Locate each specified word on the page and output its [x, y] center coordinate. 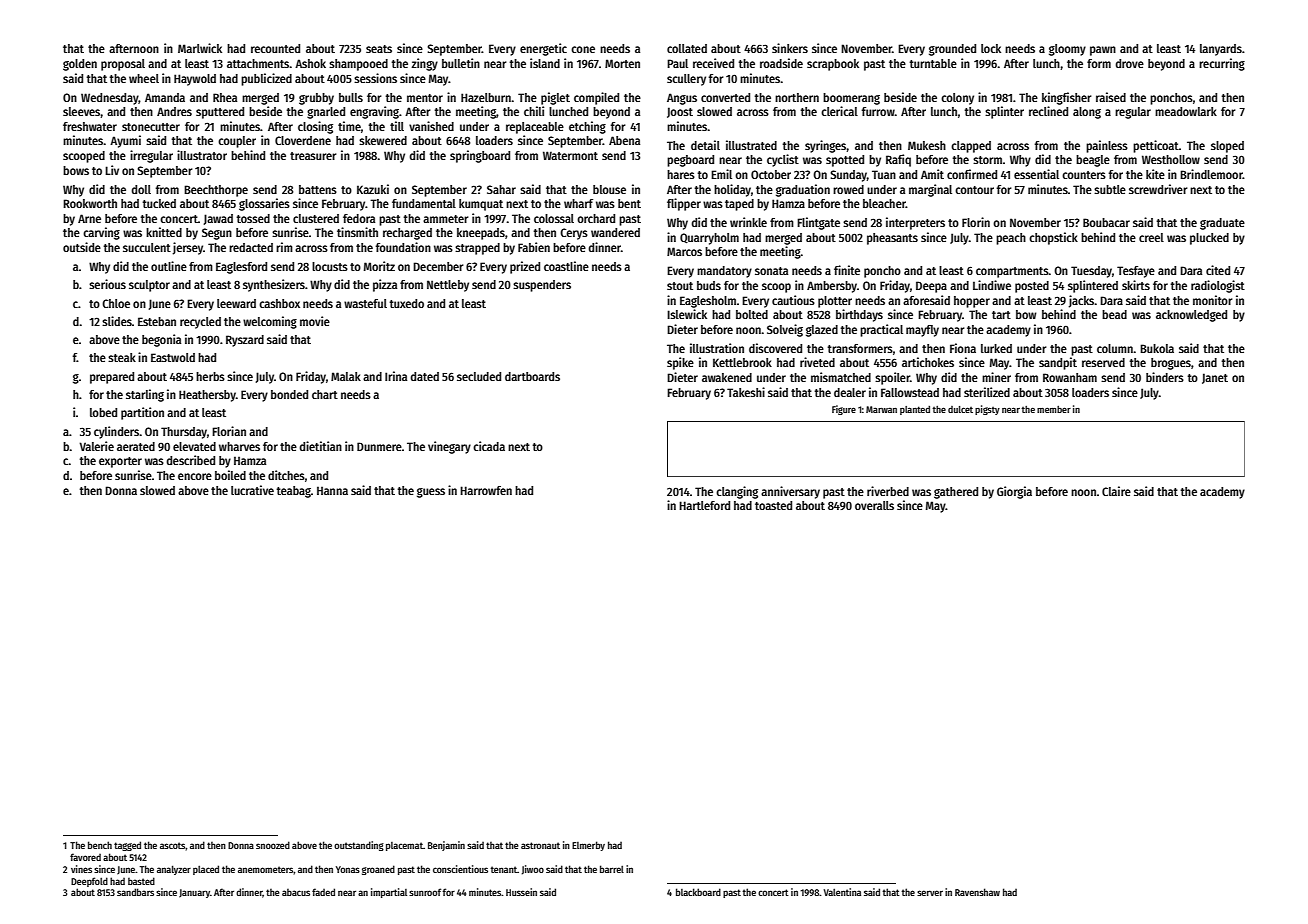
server [930, 893]
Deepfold [89, 882]
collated [687, 48]
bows [76, 170]
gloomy [1067, 50]
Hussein [521, 892]
